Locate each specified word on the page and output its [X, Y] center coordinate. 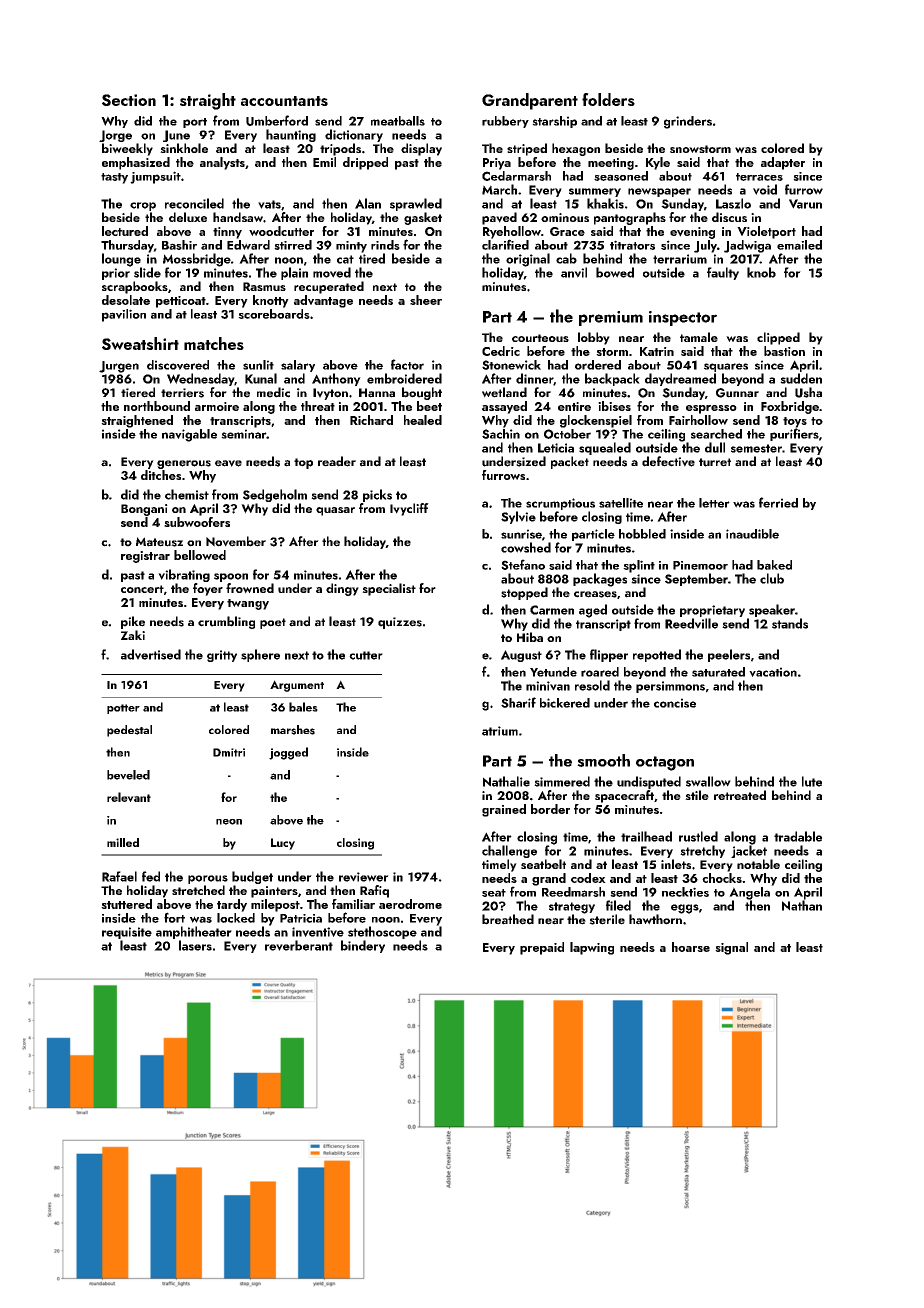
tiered [138, 392]
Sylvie [518, 517]
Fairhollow [698, 420]
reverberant [299, 945]
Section [129, 100]
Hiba [530, 637]
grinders [688, 122]
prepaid [542, 948]
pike [133, 622]
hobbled [642, 534]
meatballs [398, 121]
